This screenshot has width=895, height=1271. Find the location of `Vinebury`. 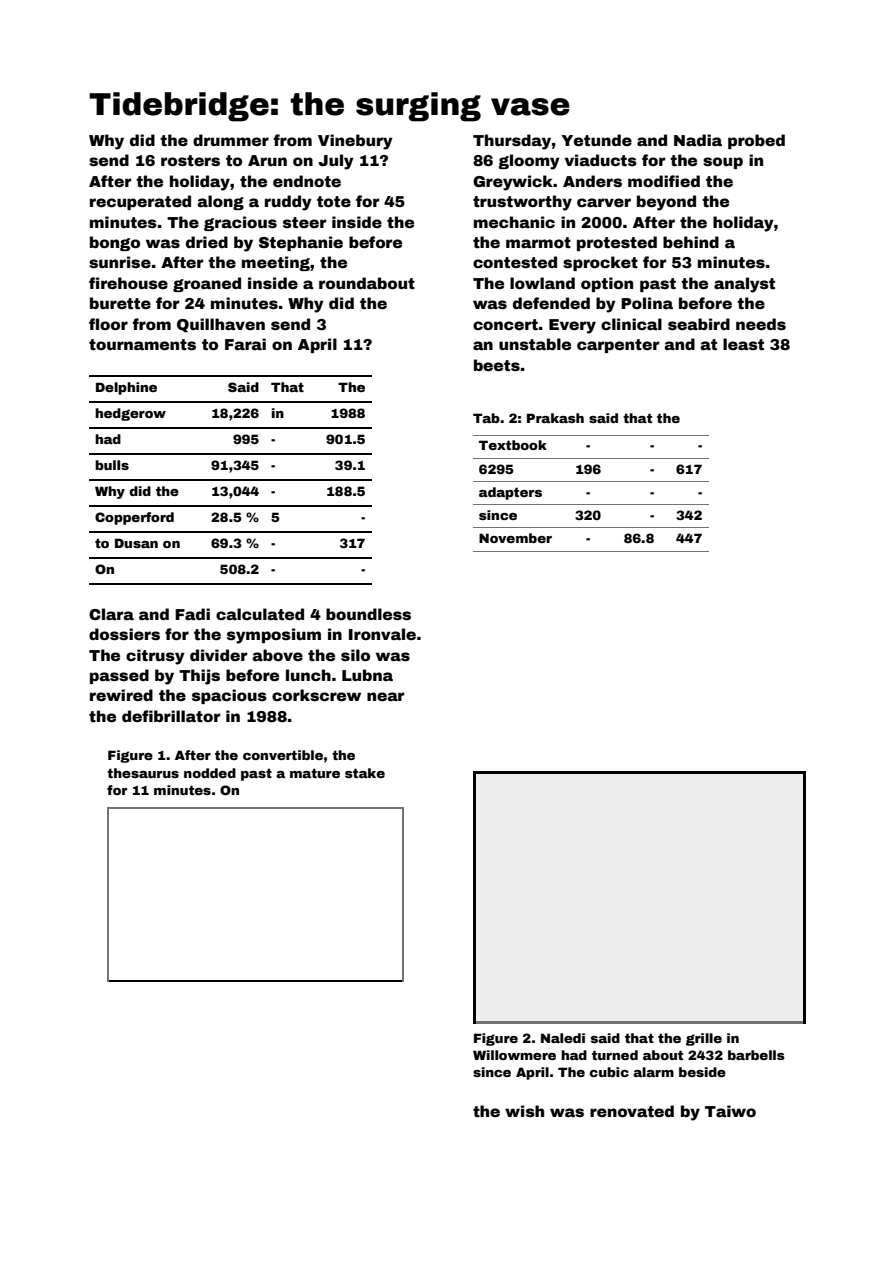

Vinebury is located at coordinates (355, 142).
